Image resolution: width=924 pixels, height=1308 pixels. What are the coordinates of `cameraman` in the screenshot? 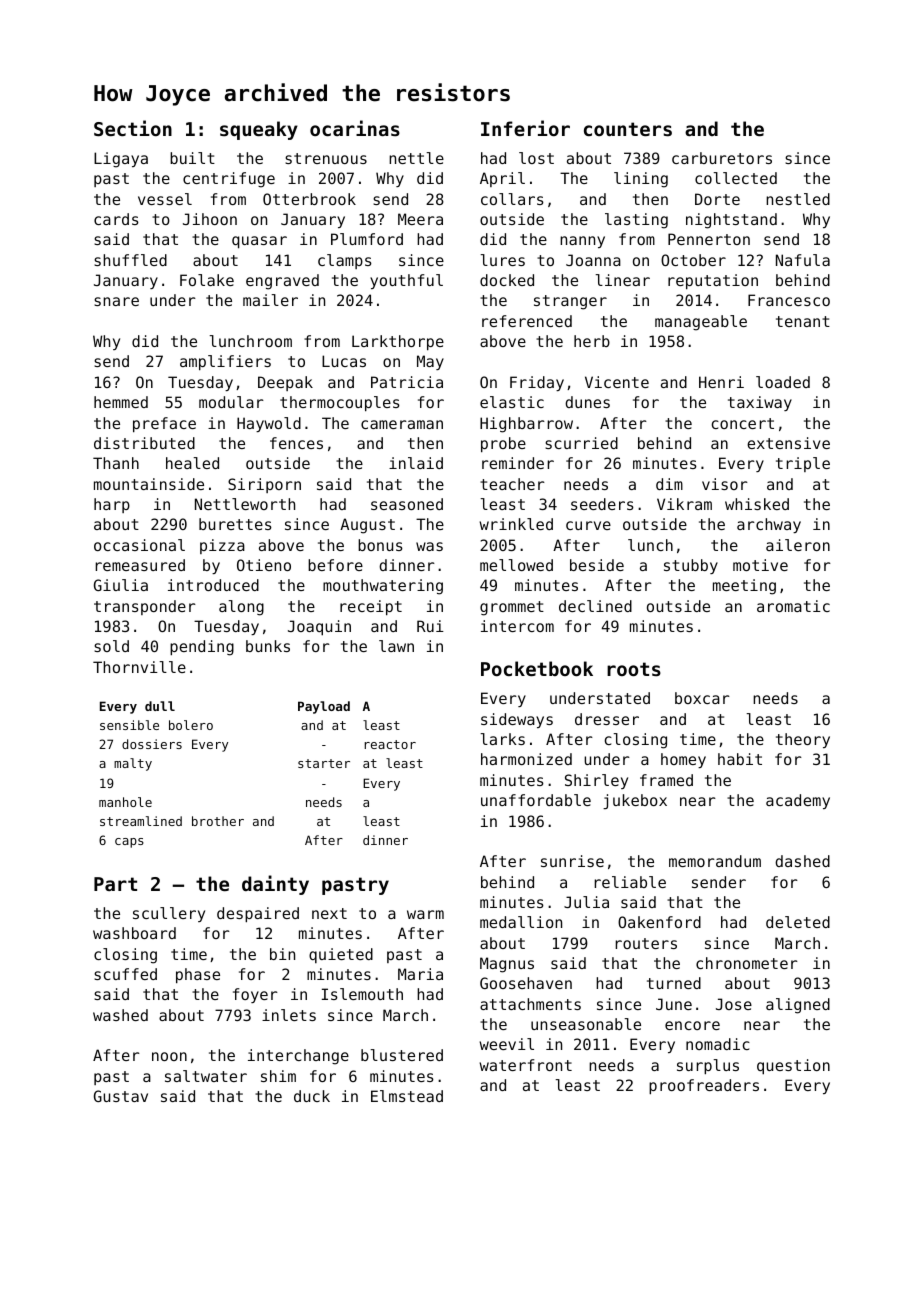 It's located at (402, 424).
